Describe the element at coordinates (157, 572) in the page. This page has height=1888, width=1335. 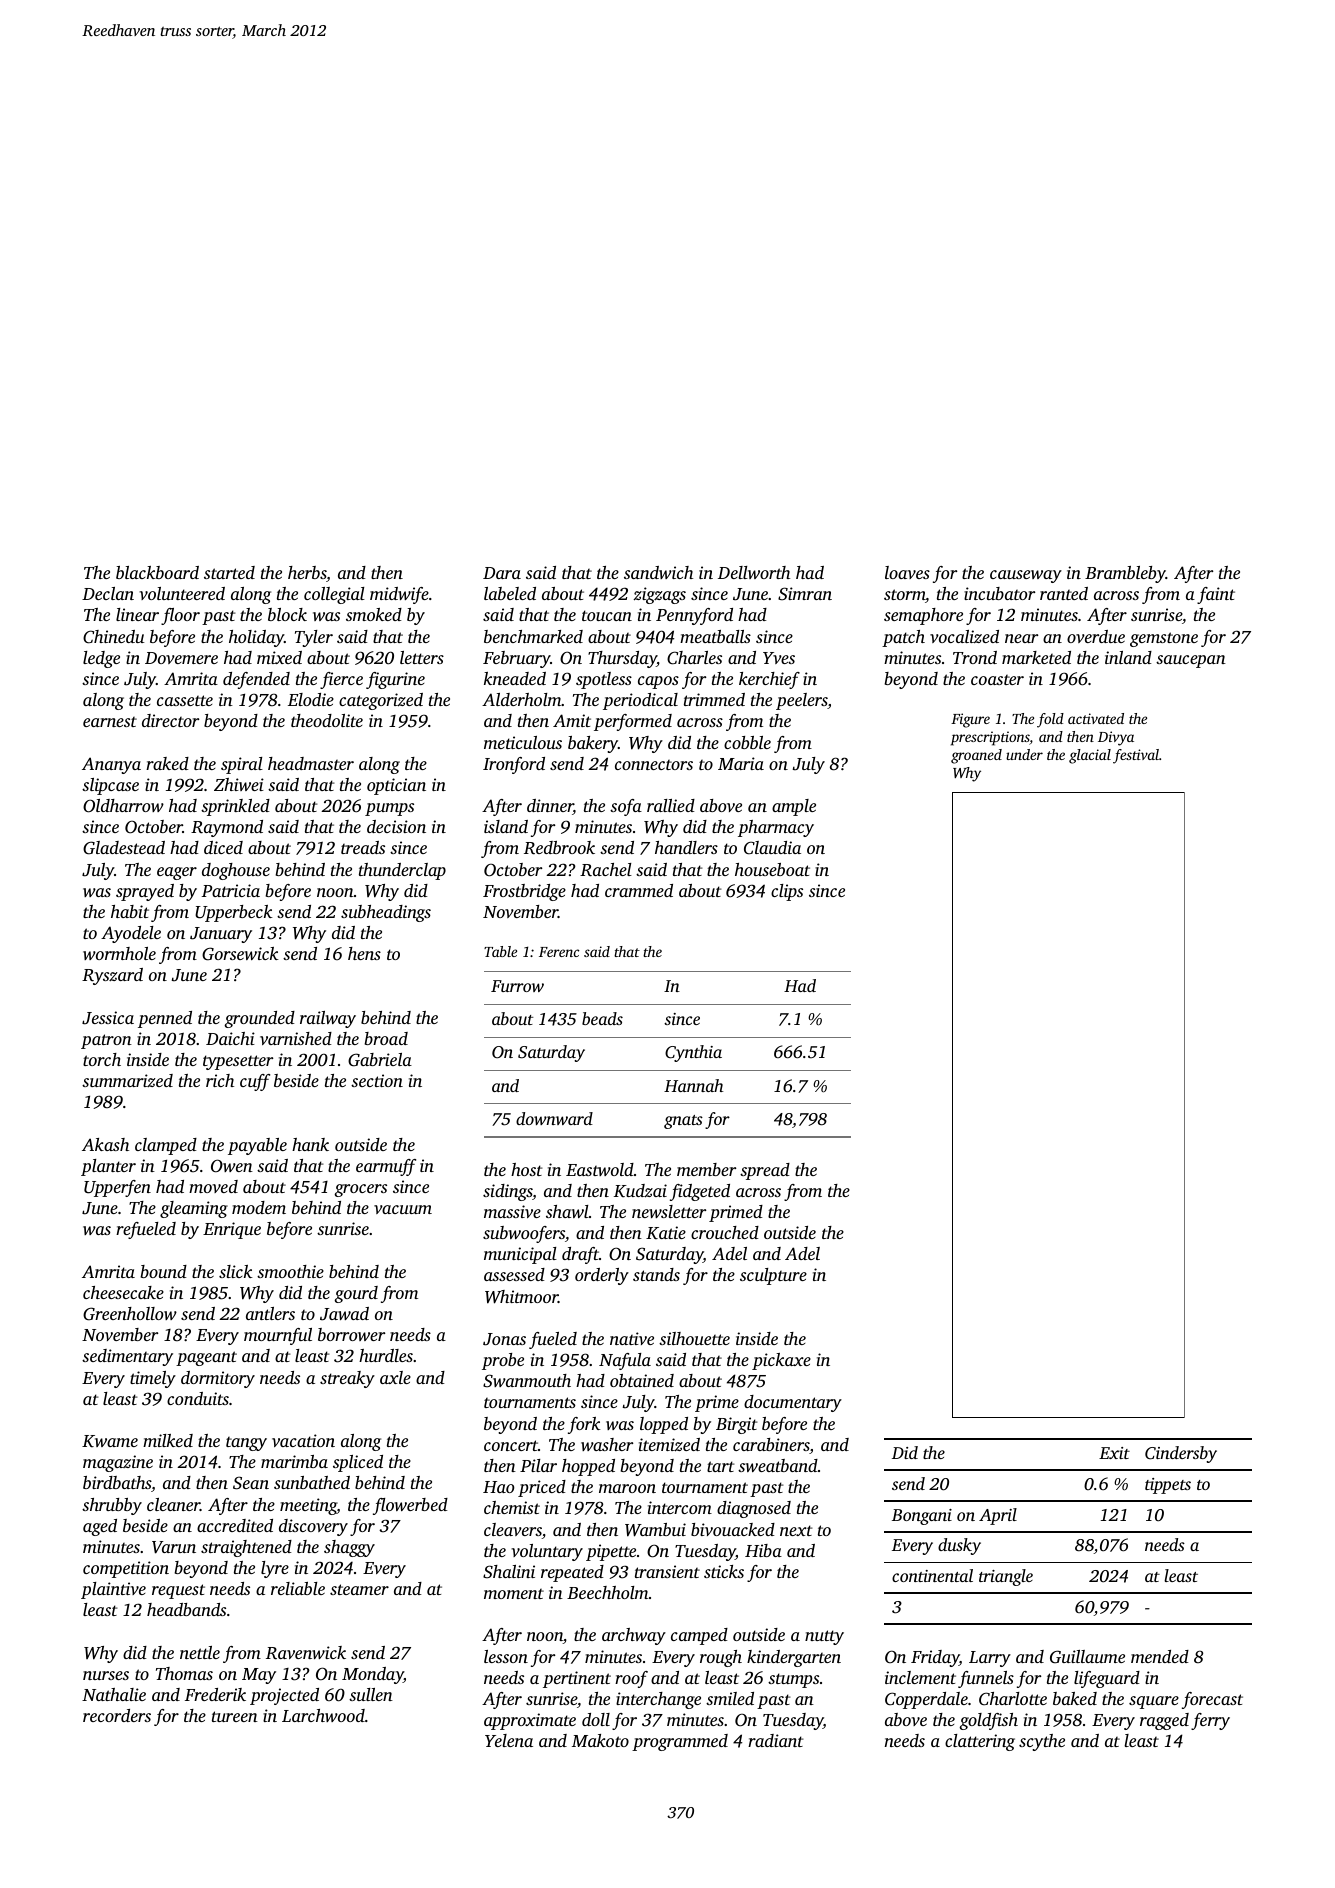
I see `blackboard` at that location.
